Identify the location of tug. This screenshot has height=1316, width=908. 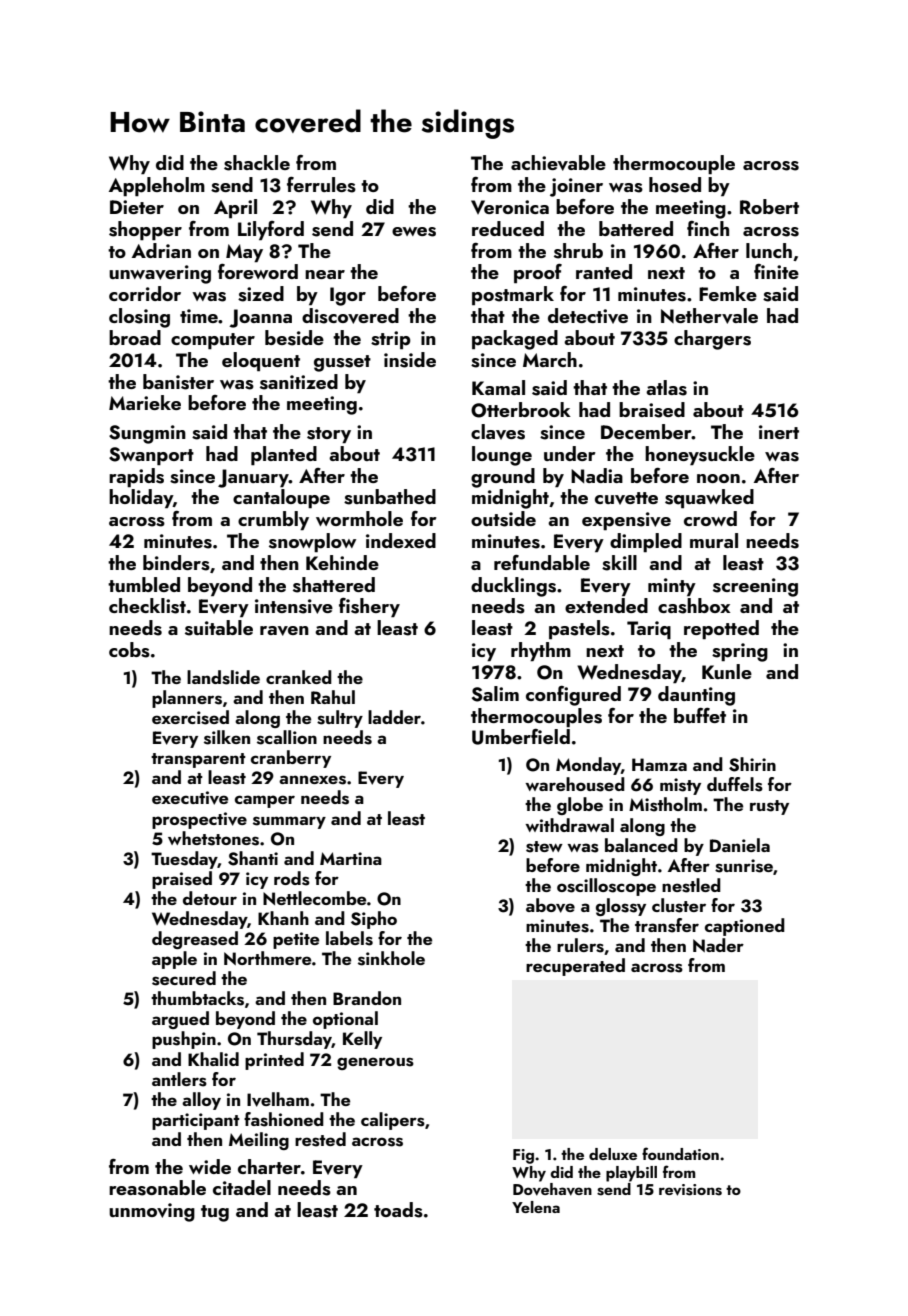
(215, 1213).
